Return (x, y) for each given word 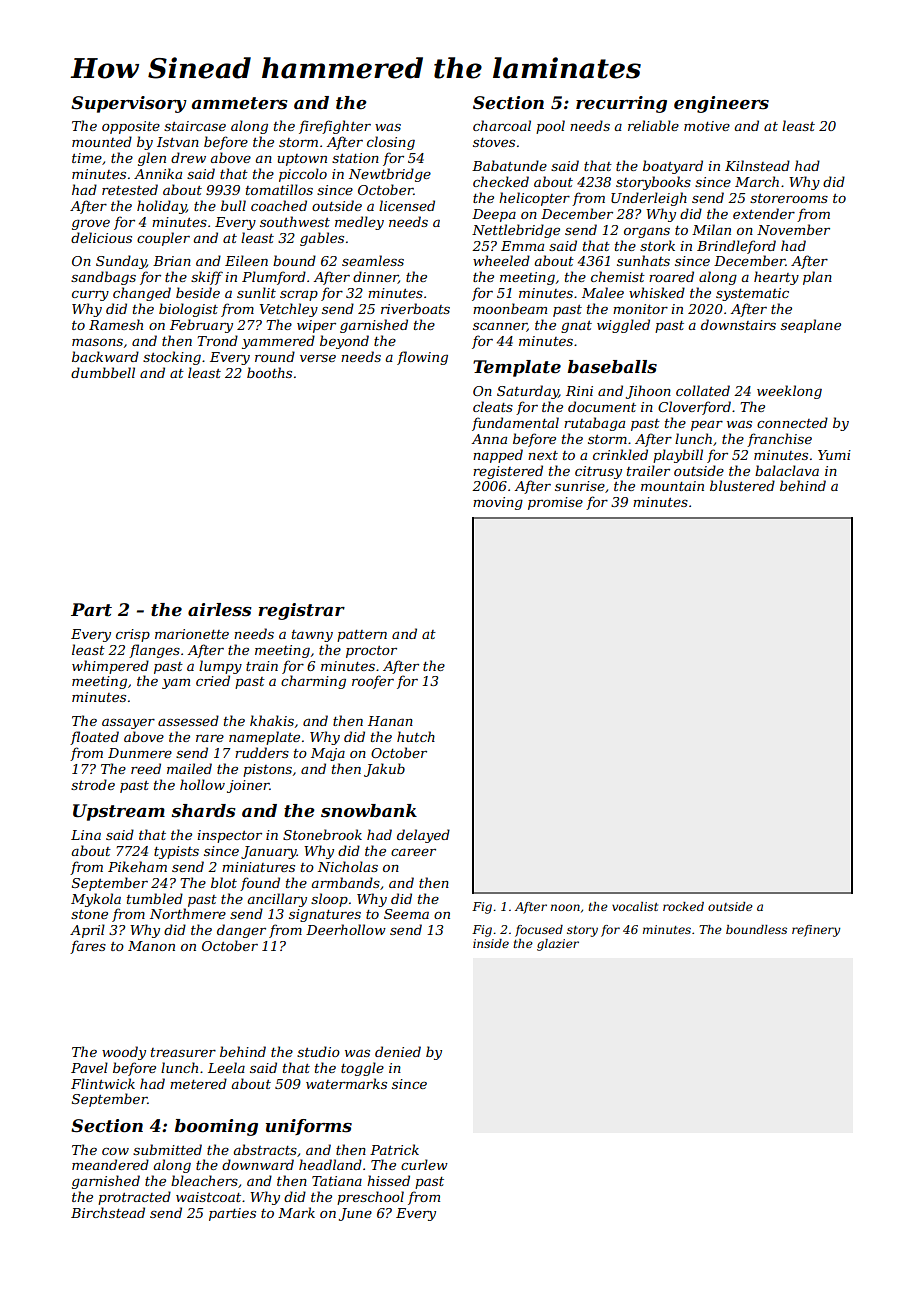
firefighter (335, 127)
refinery (816, 931)
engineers (721, 104)
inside (491, 943)
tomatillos (279, 189)
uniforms (309, 1127)
